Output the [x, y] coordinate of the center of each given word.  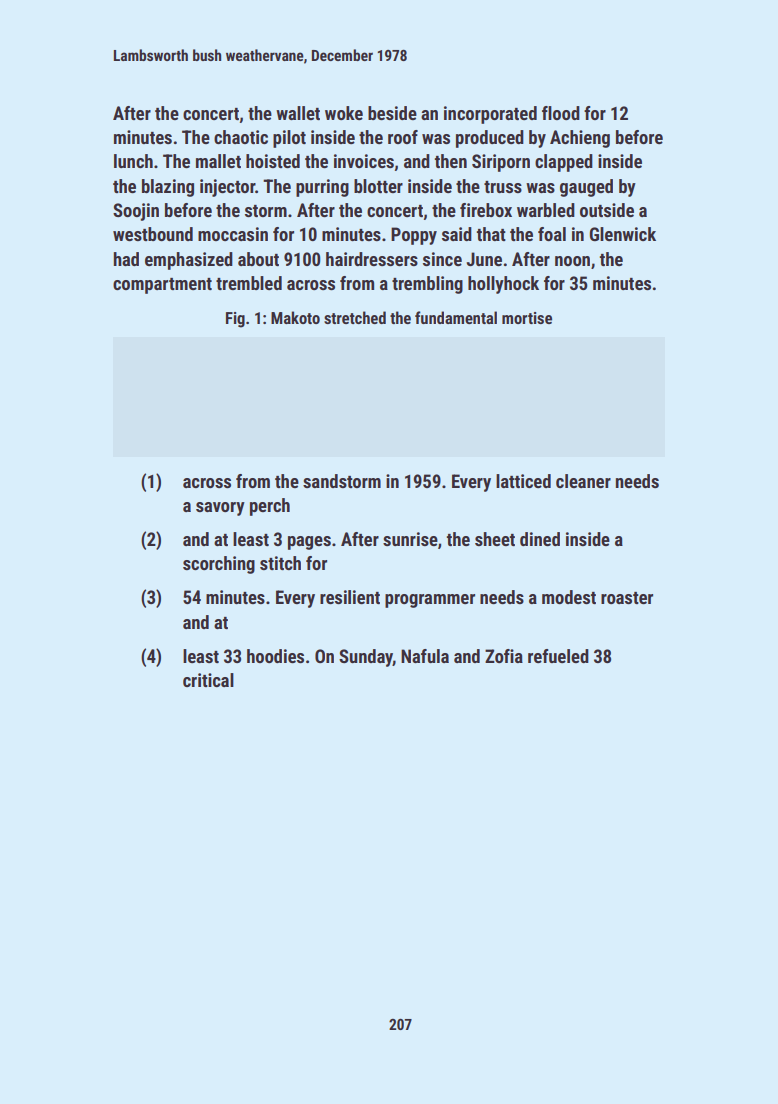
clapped [564, 163]
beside [392, 113]
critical [208, 680]
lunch [133, 161]
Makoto [295, 317]
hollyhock [503, 285]
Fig [235, 320]
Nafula [425, 656]
